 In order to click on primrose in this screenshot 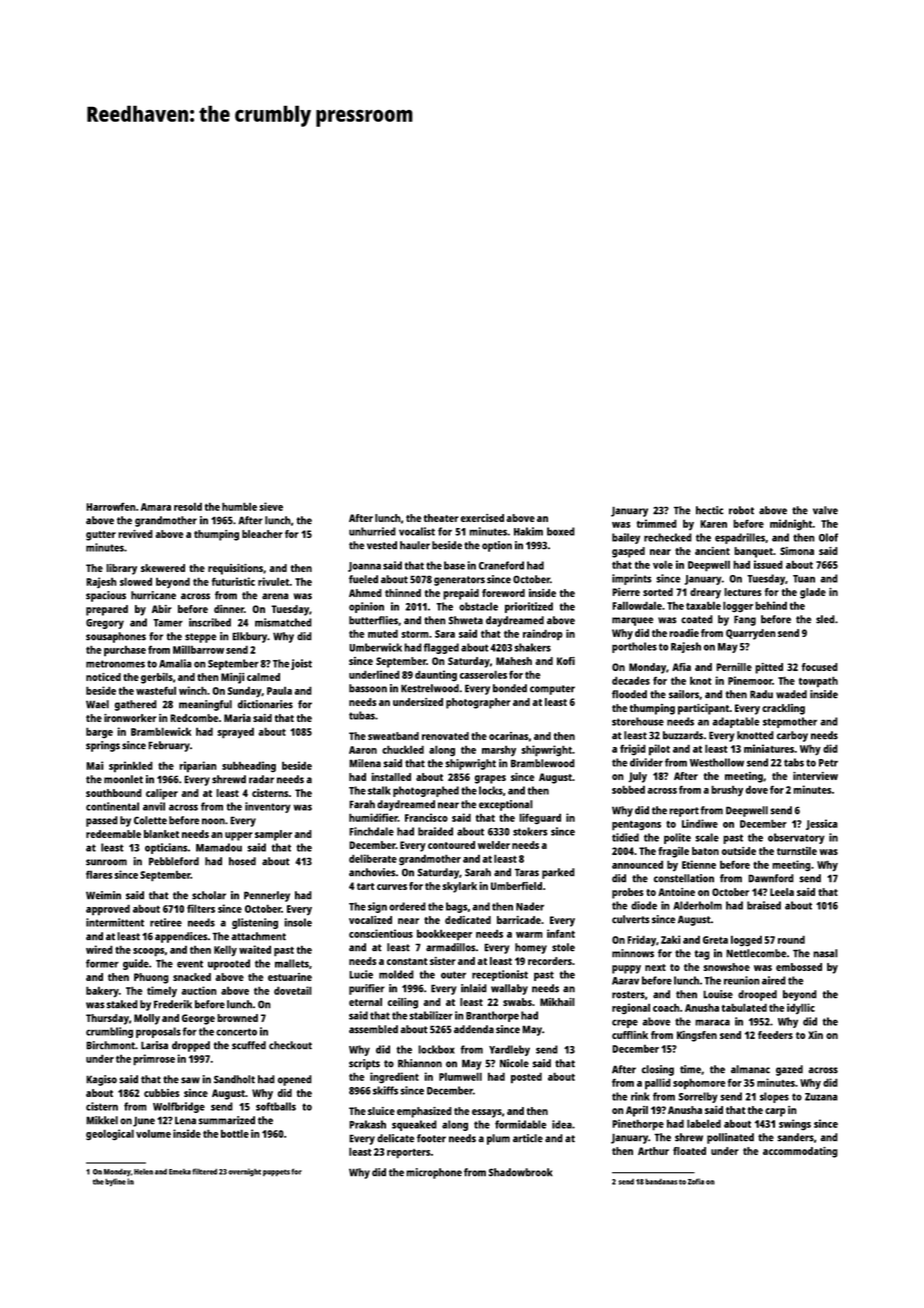, I will do `click(154, 1060)`.
